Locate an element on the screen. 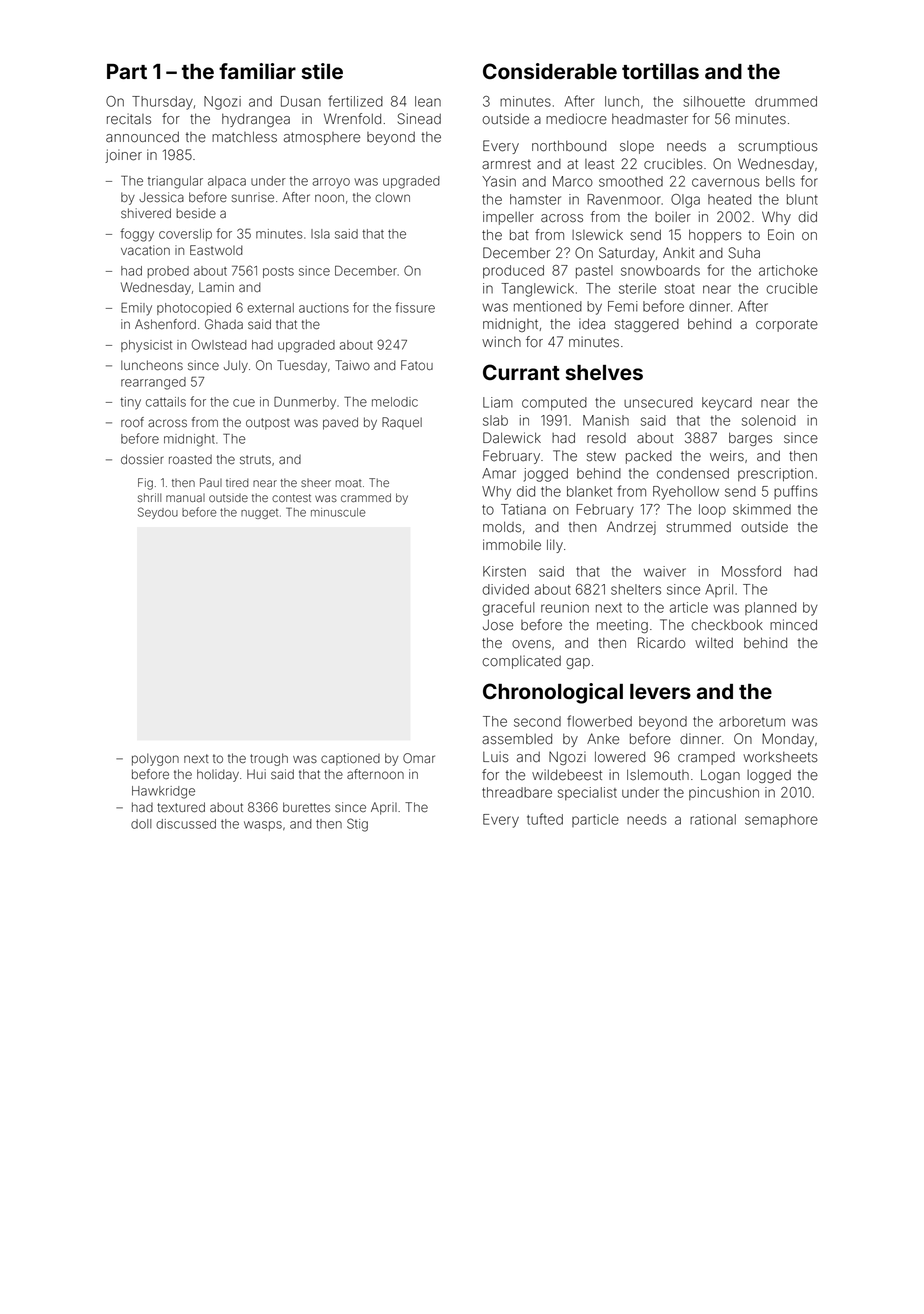 The width and height of the screenshot is (924, 1314). Yasin is located at coordinates (499, 181).
